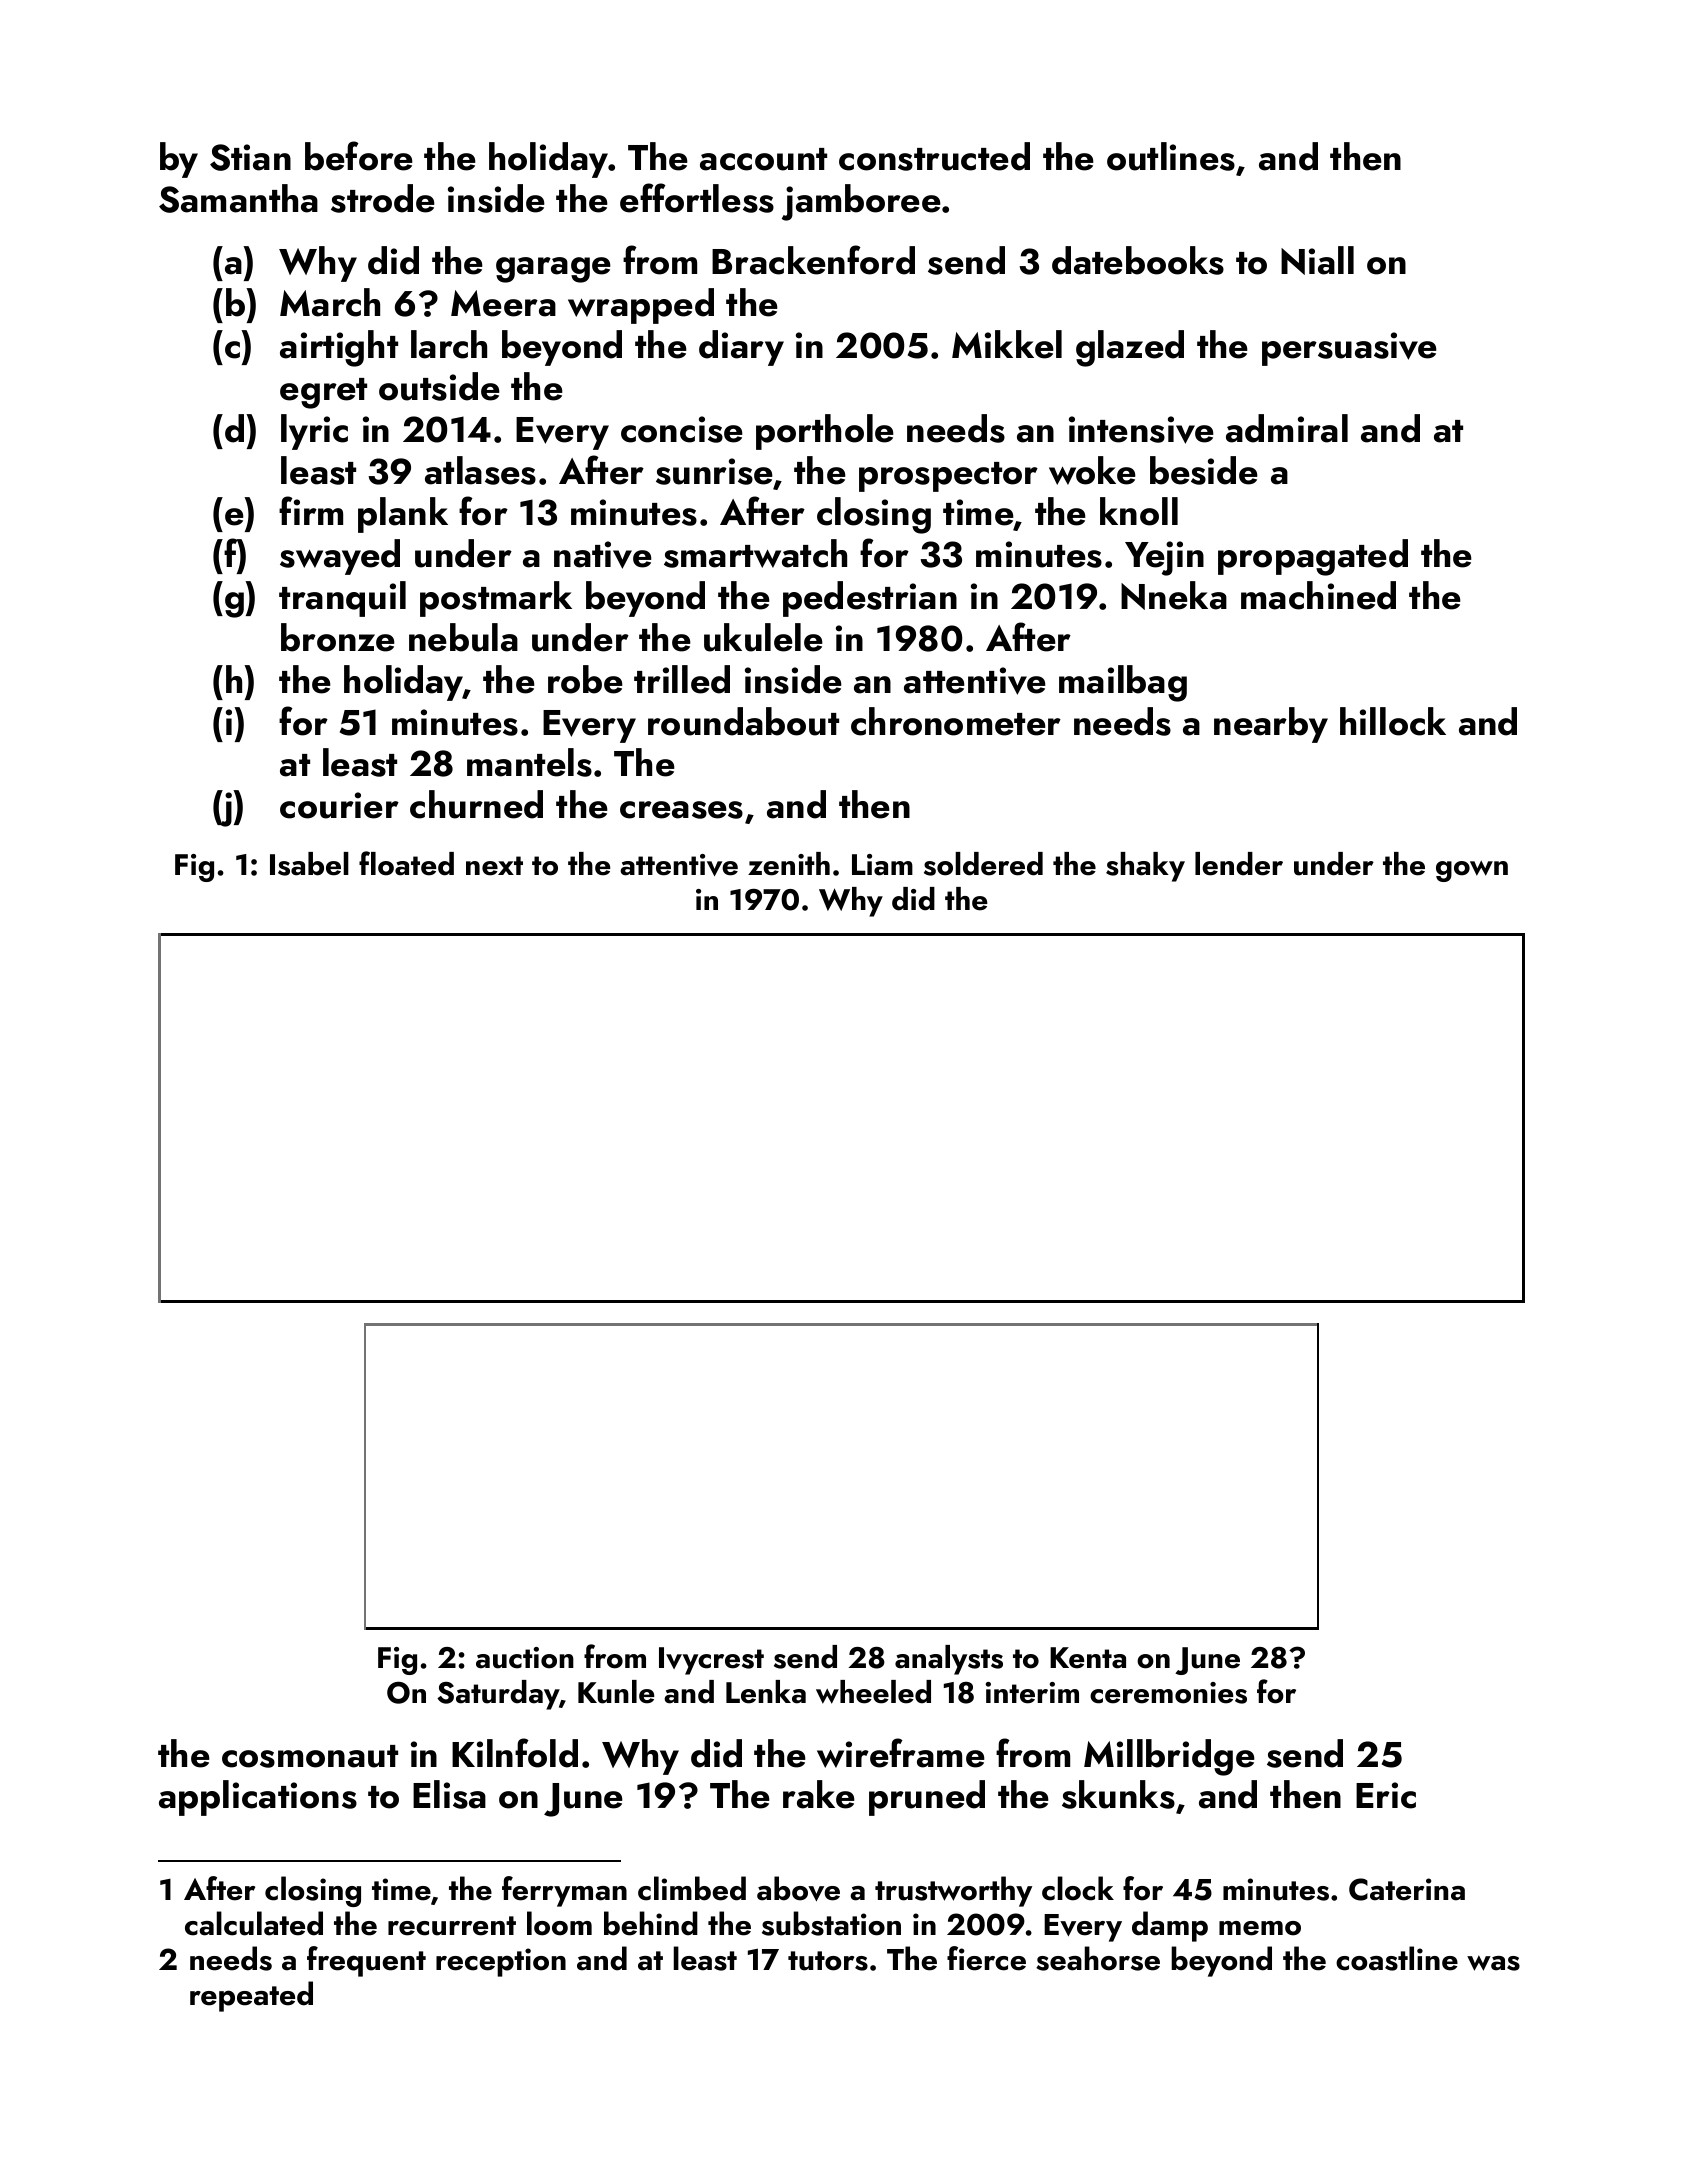 This image has width=1683, height=2178. Describe the element at coordinates (310, 1756) in the image. I see `cosmonaut` at that location.
